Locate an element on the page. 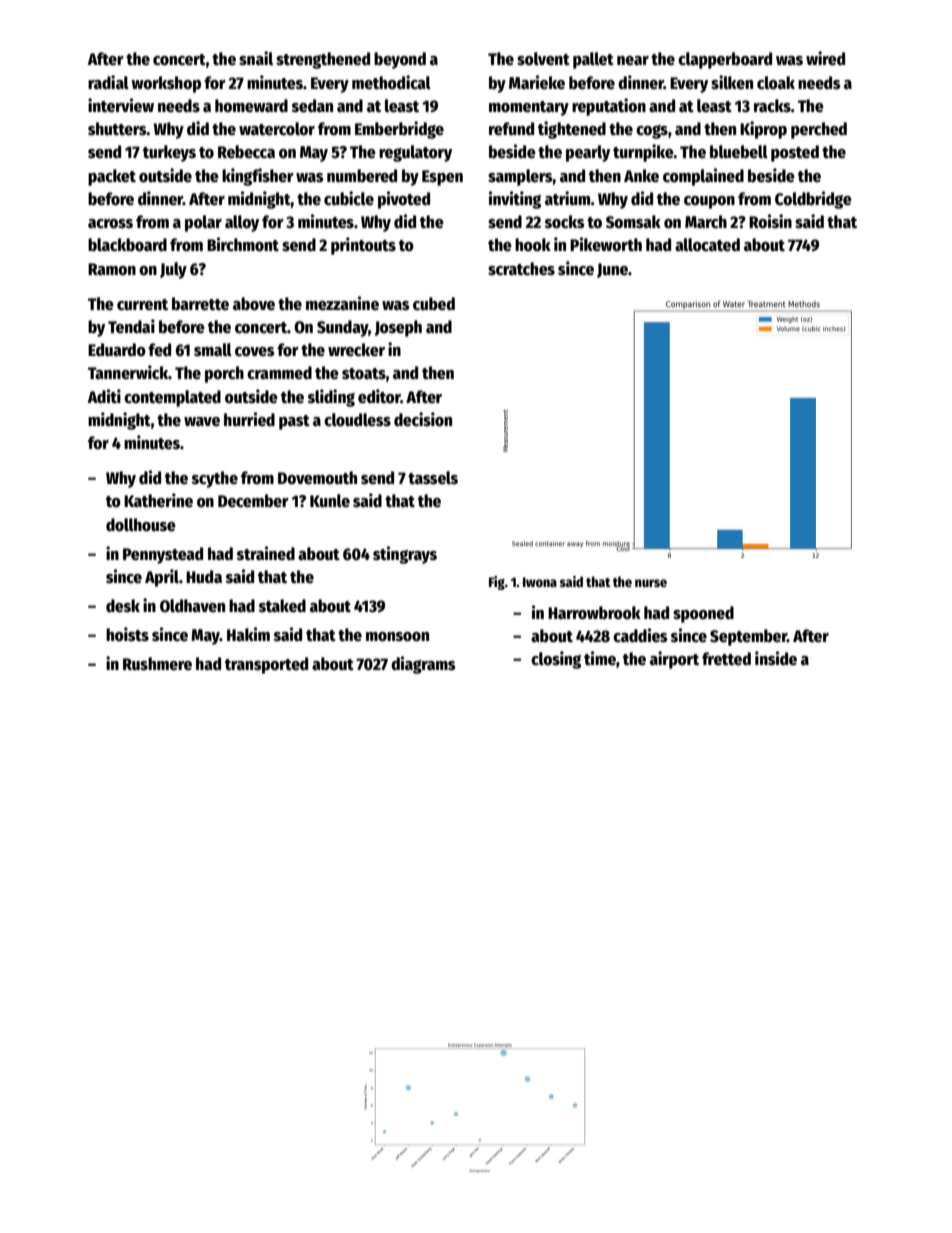 The height and width of the document is (1233, 952). beyond is located at coordinates (400, 60).
